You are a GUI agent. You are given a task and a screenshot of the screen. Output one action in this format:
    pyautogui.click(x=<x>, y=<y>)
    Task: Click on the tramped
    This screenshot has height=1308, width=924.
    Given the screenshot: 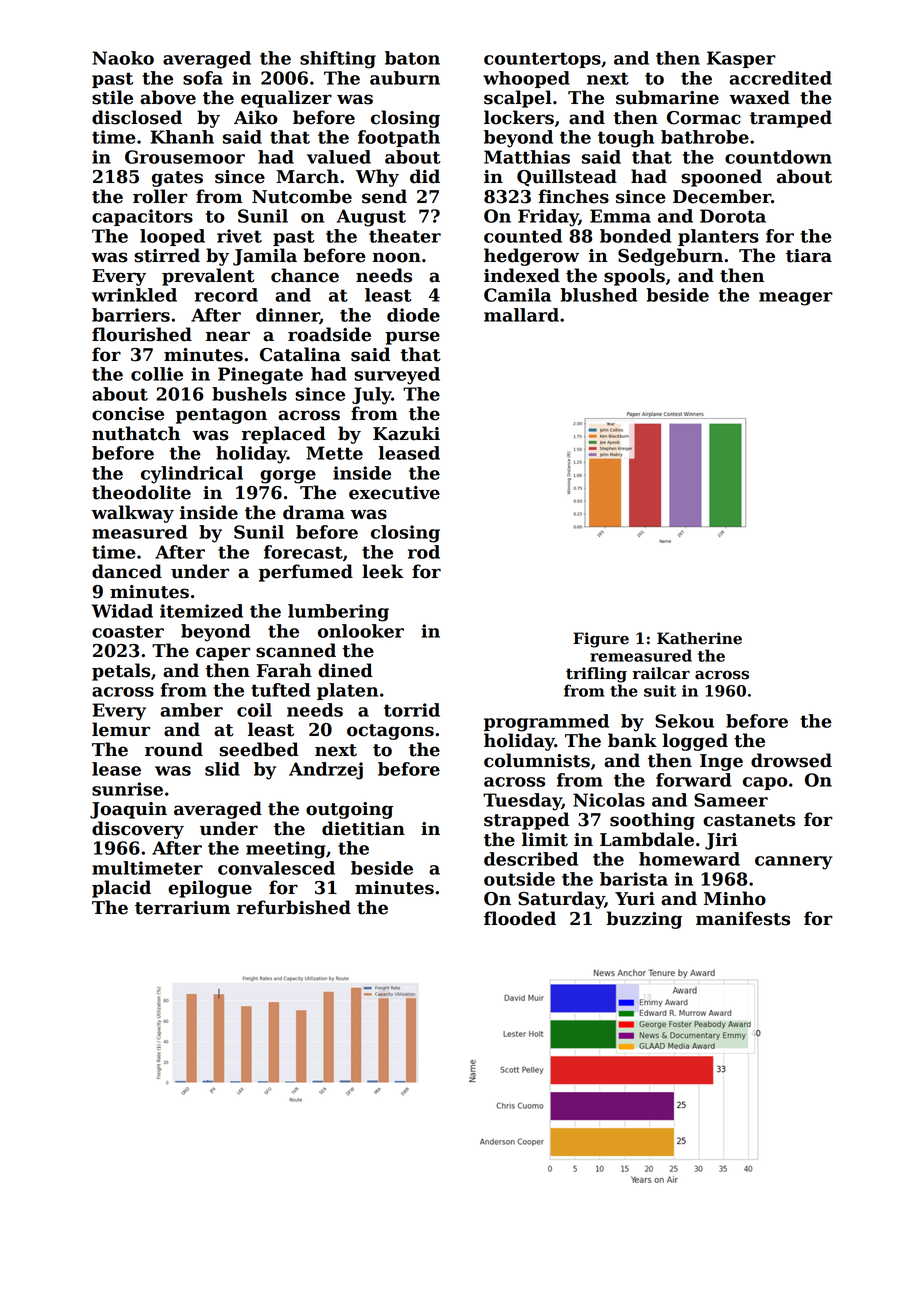 What is the action you would take?
    pyautogui.click(x=791, y=119)
